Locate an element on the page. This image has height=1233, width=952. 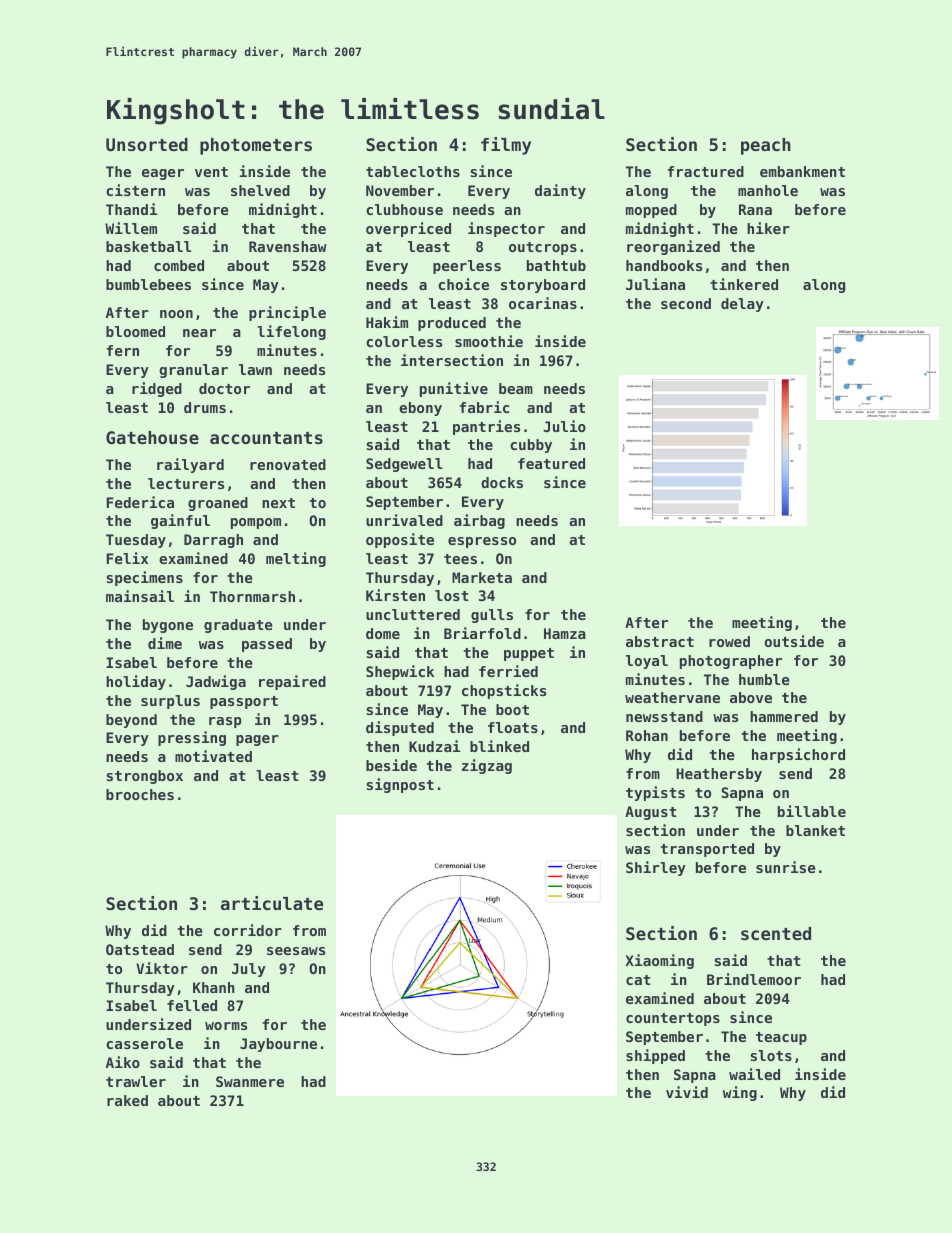
casserole is located at coordinates (144, 1043).
